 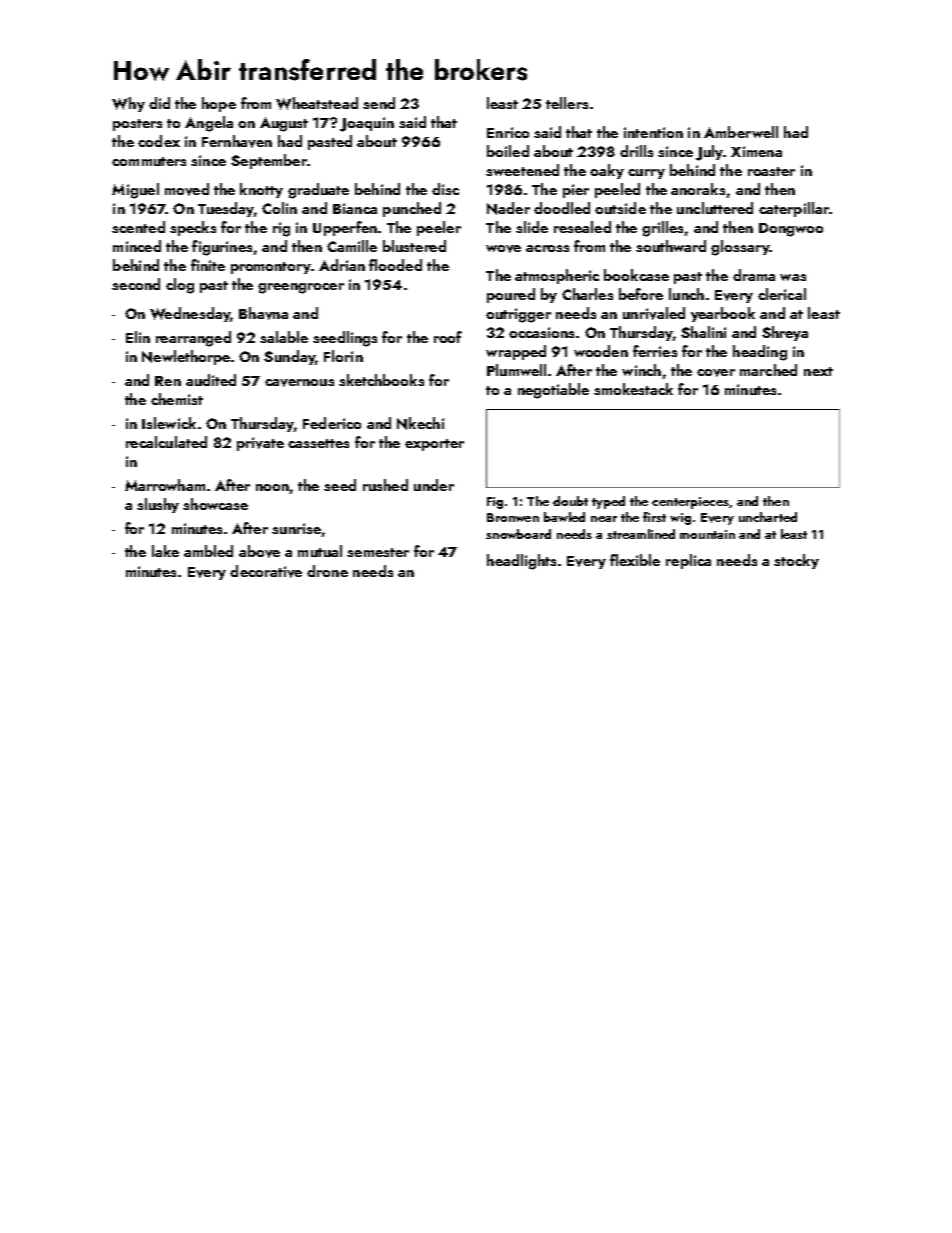 What do you see at coordinates (448, 337) in the document?
I see `roof` at bounding box center [448, 337].
